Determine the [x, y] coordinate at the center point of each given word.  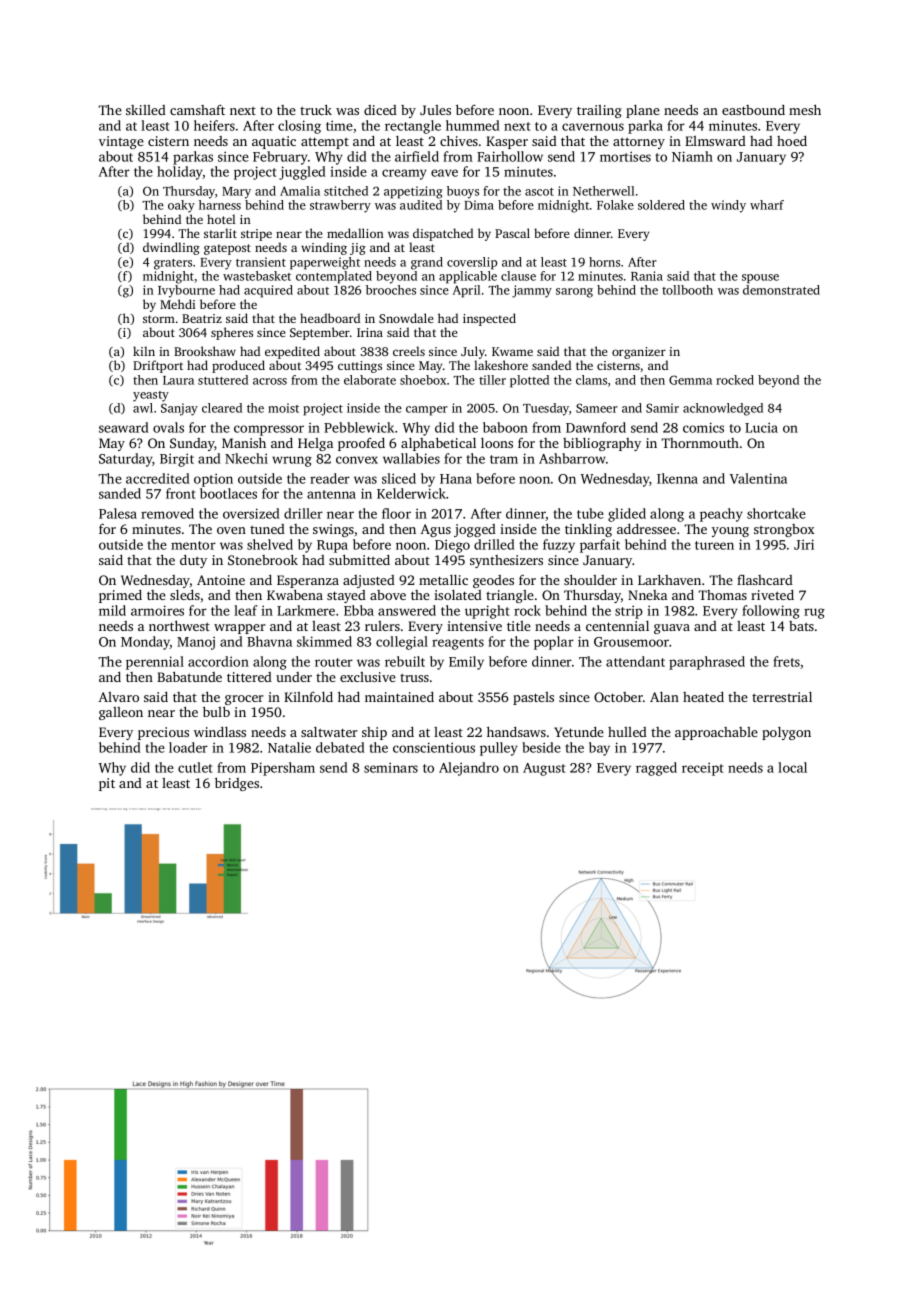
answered [407, 610]
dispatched [443, 234]
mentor [193, 545]
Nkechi [246, 458]
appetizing [413, 192]
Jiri [804, 544]
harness [220, 205]
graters [173, 264]
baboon [505, 427]
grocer [244, 700]
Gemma [690, 380]
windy [728, 206]
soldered [661, 205]
